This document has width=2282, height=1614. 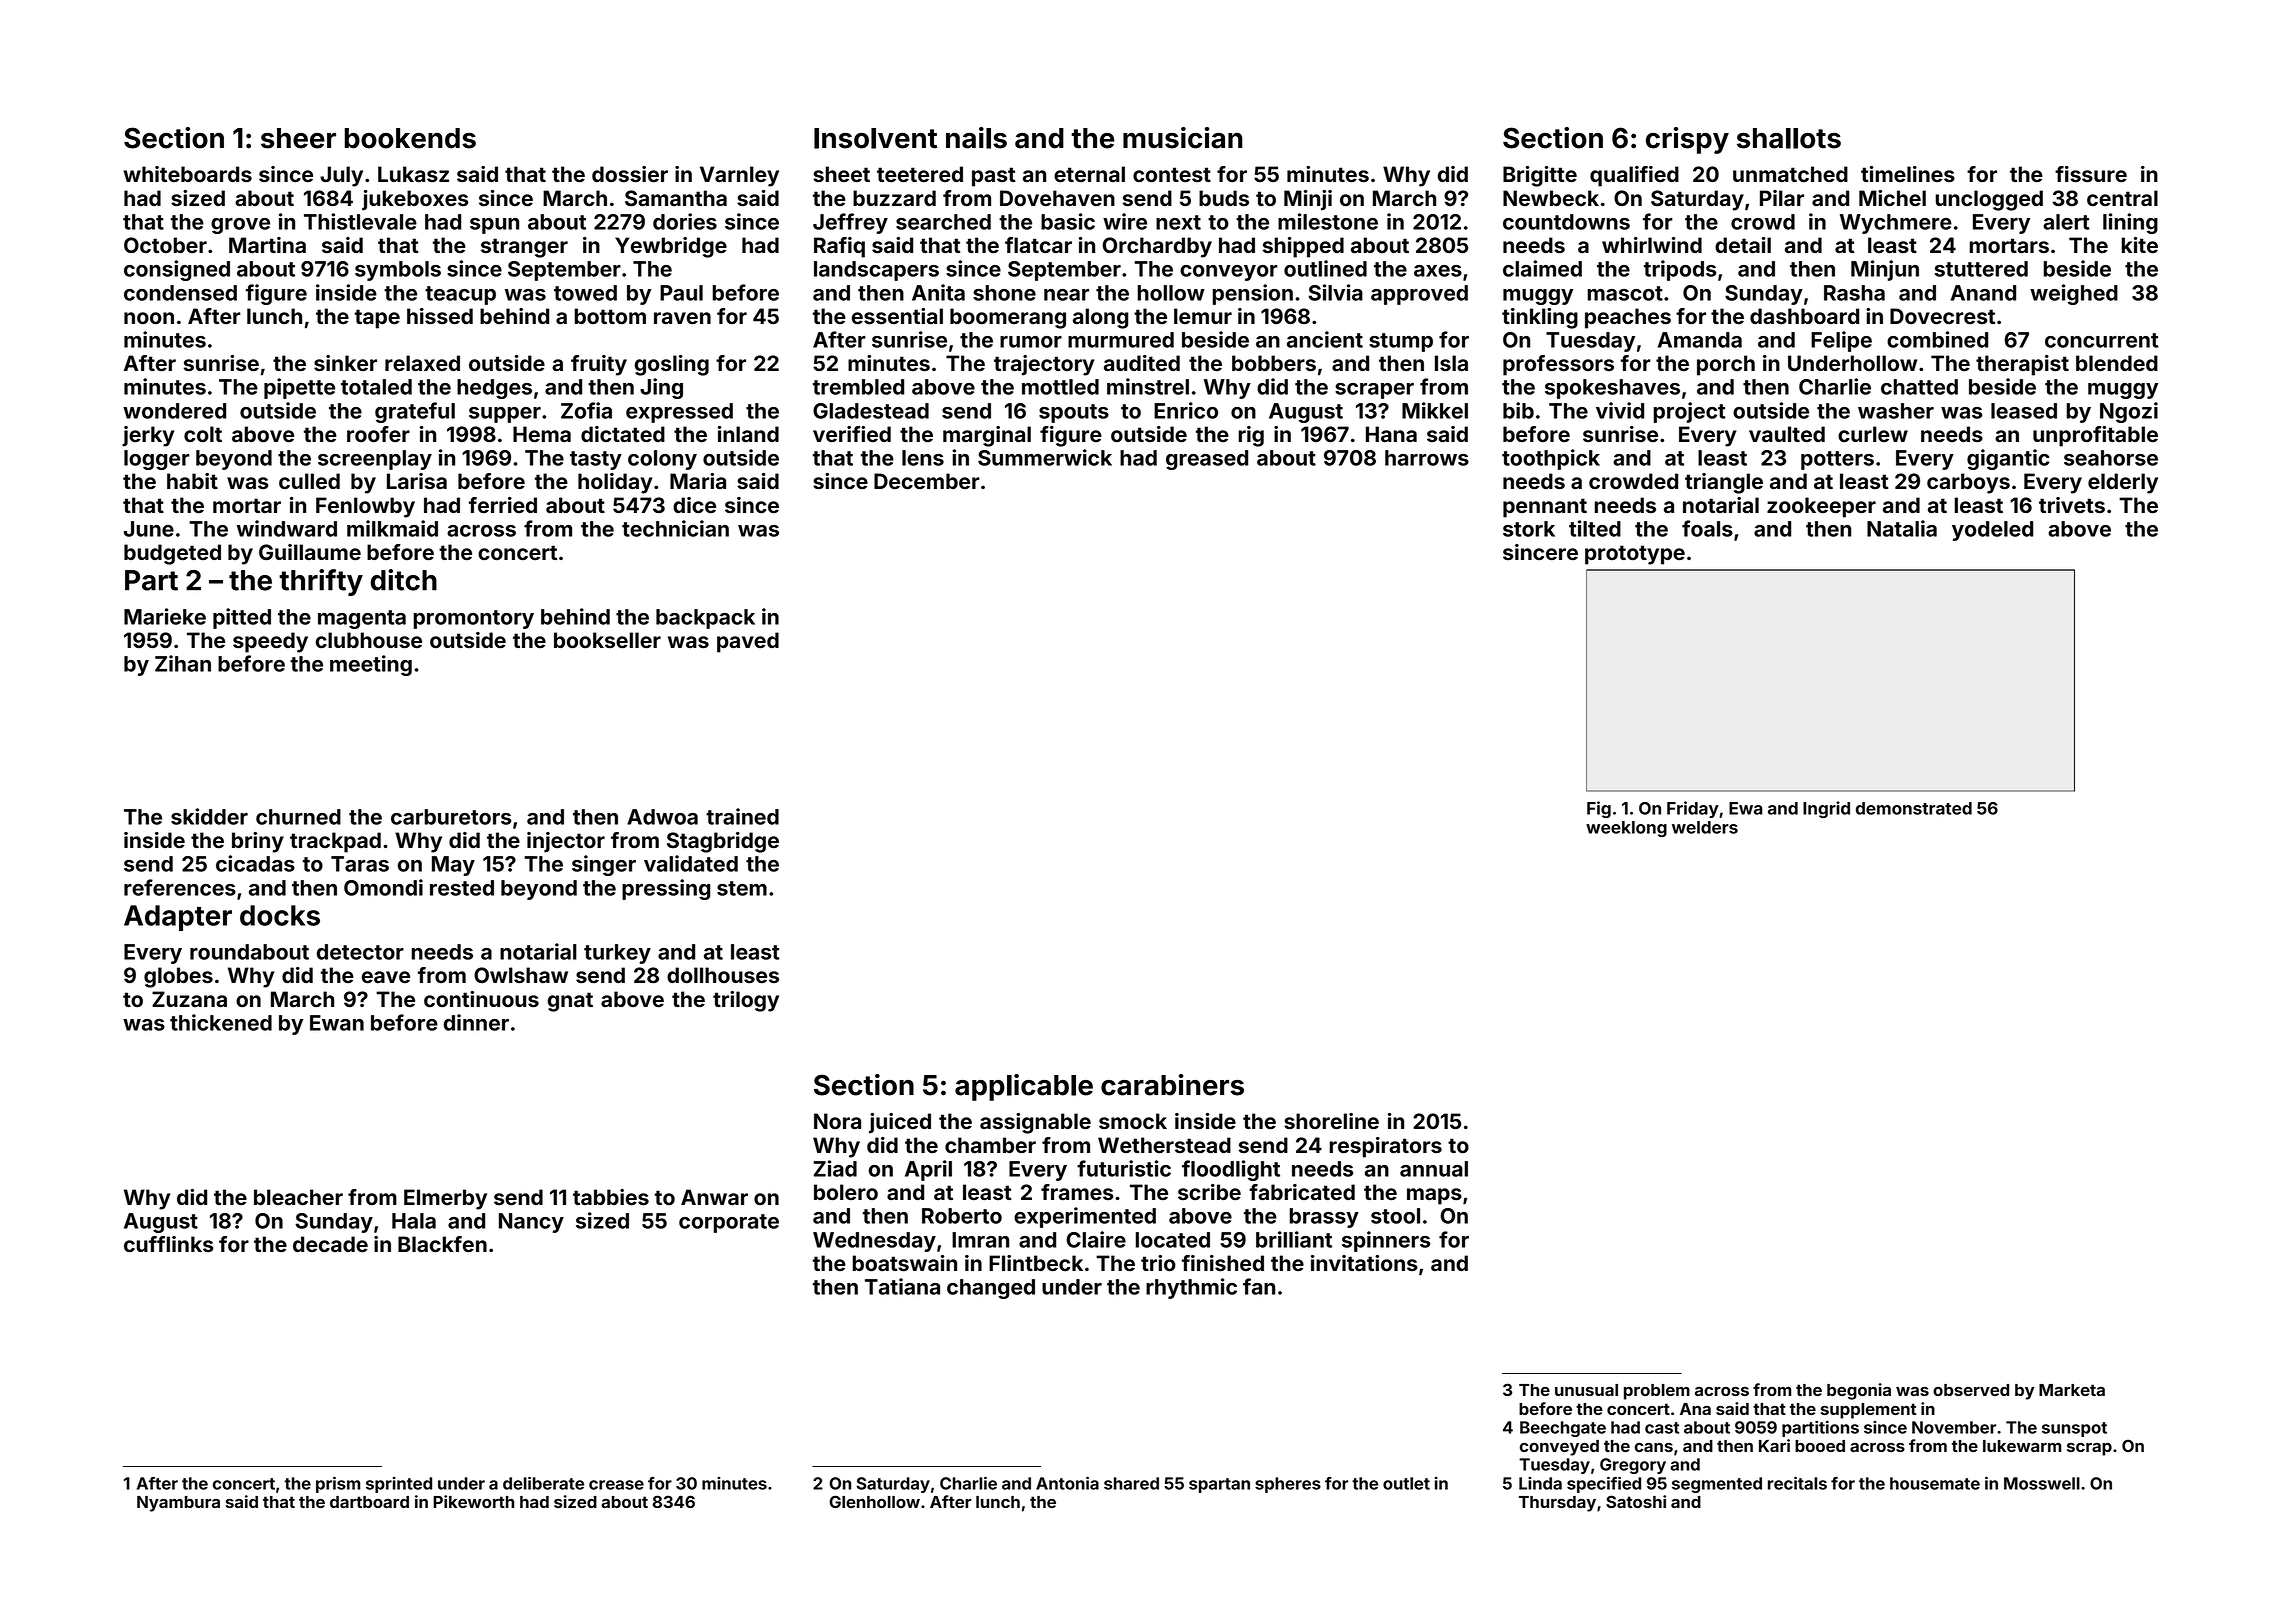 What do you see at coordinates (1183, 138) in the document?
I see `musician` at bounding box center [1183, 138].
